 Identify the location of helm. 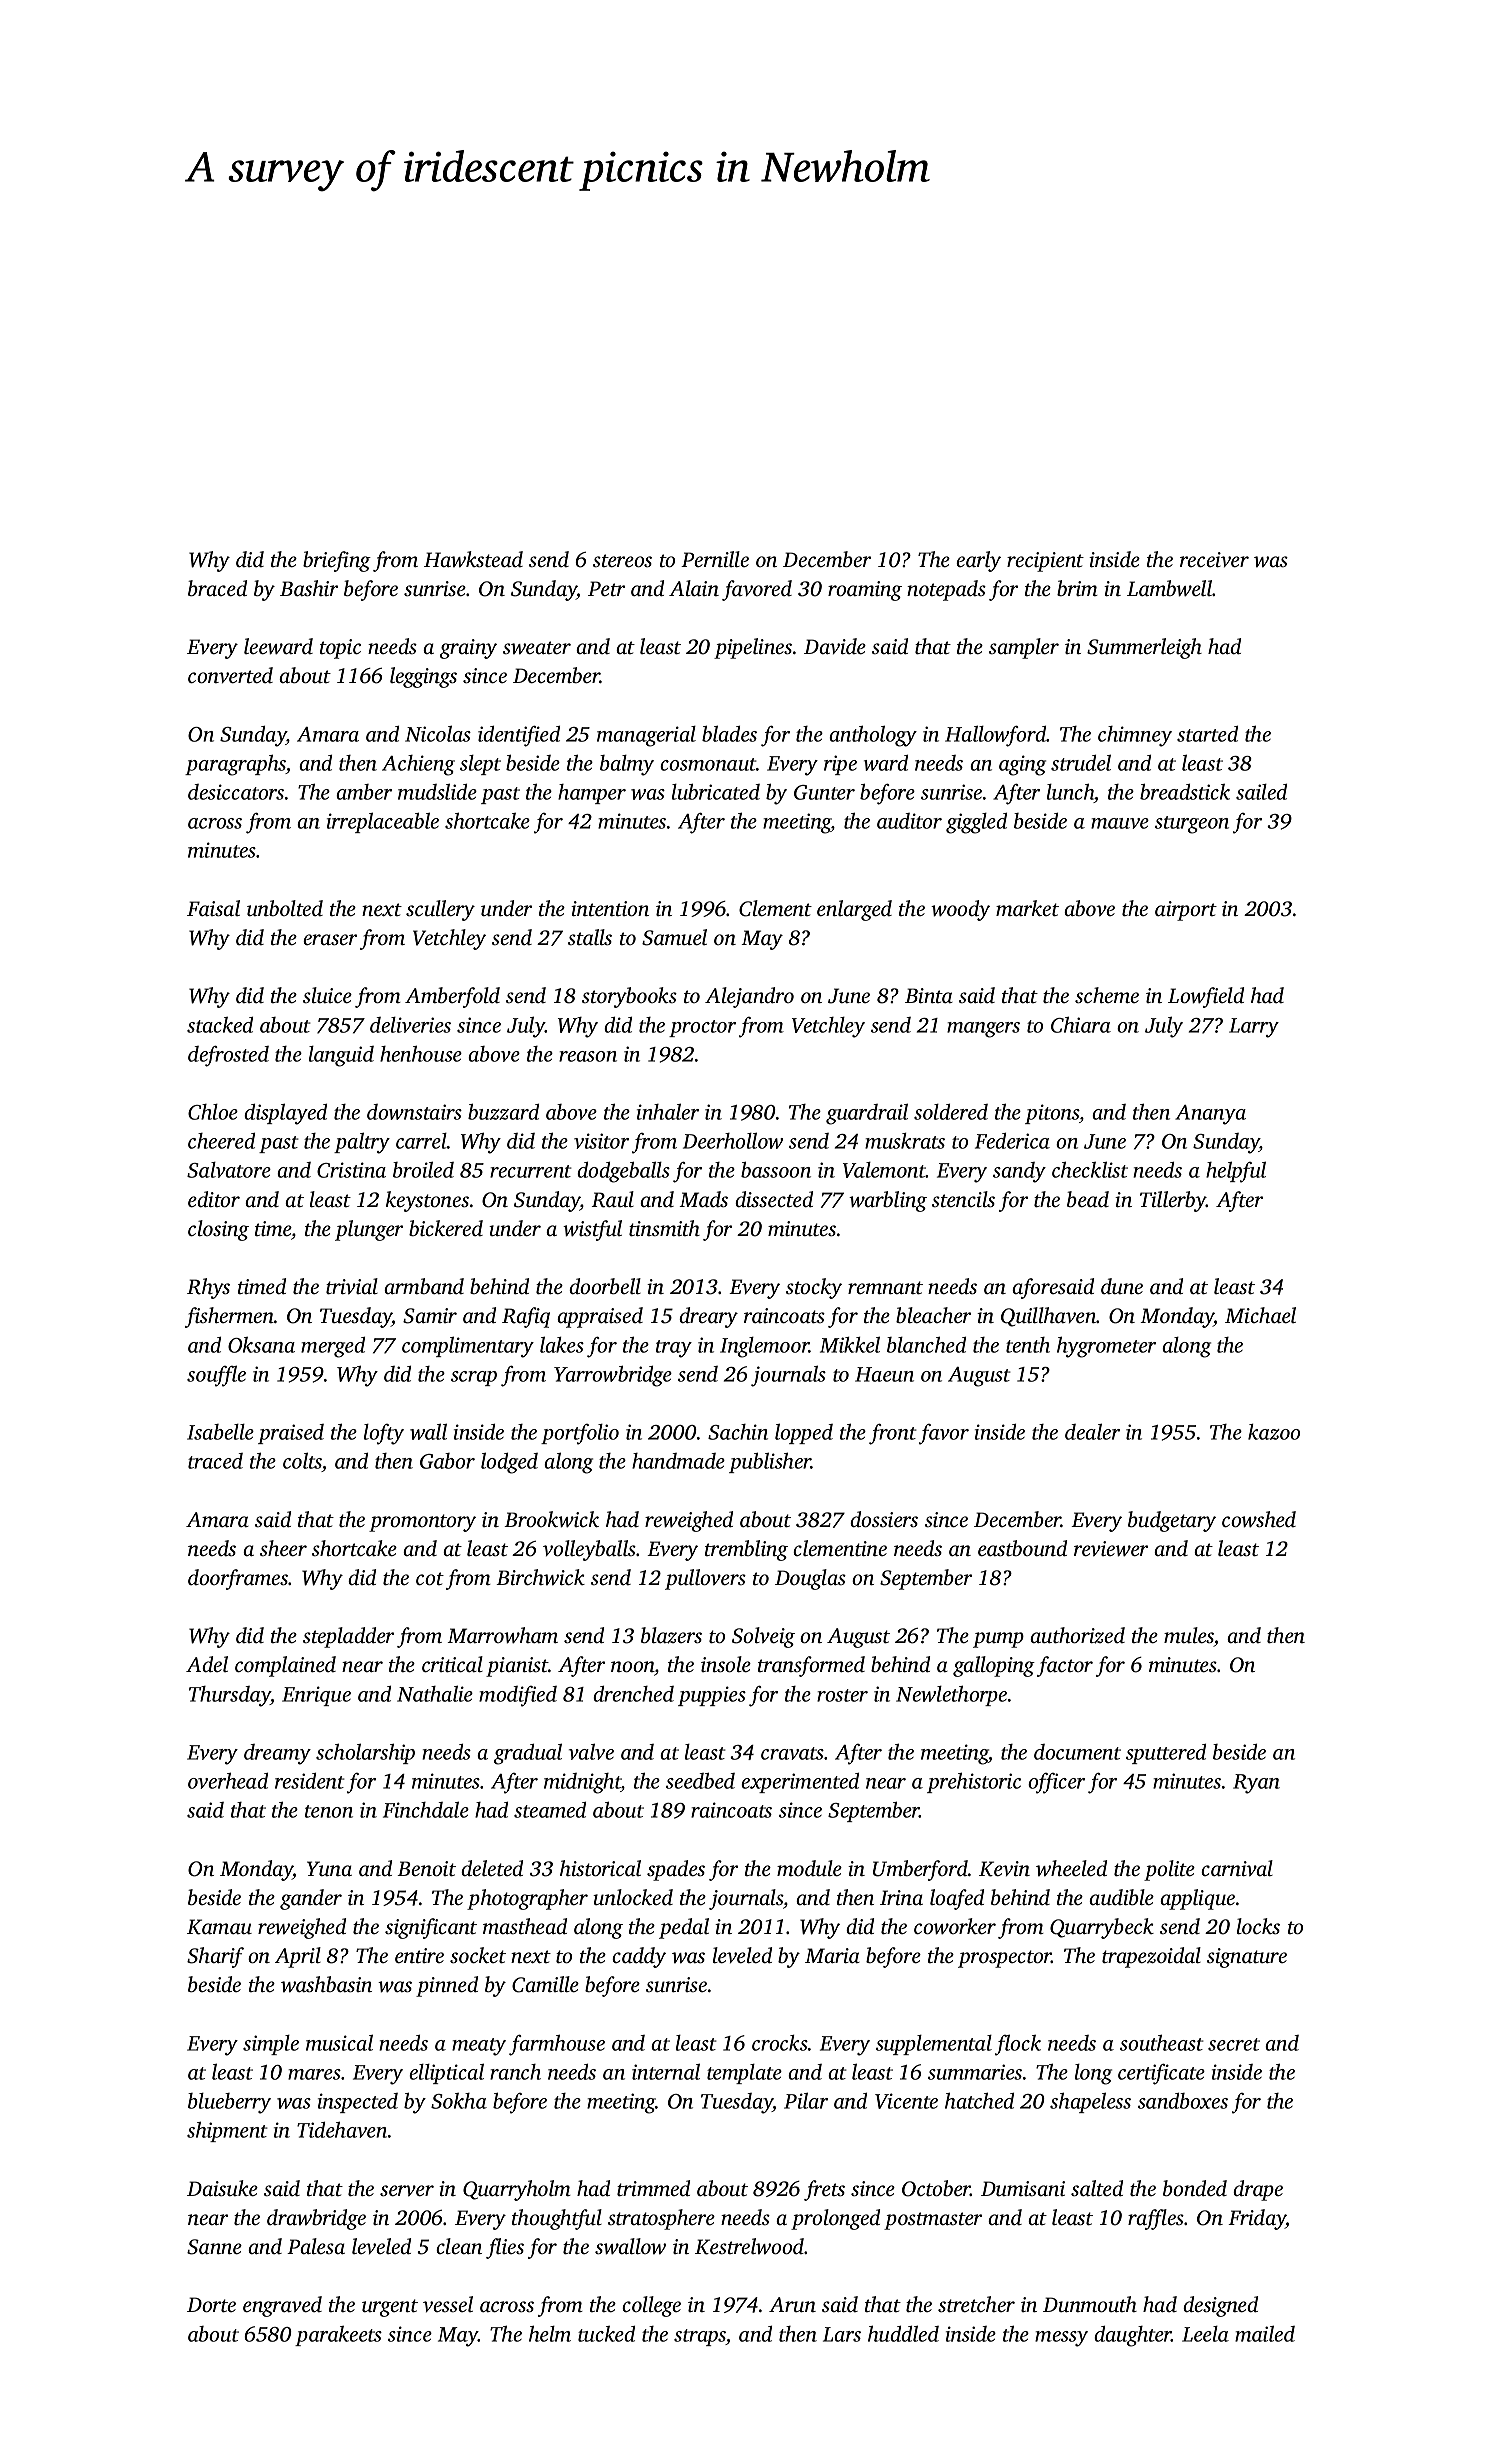
(550, 2333).
